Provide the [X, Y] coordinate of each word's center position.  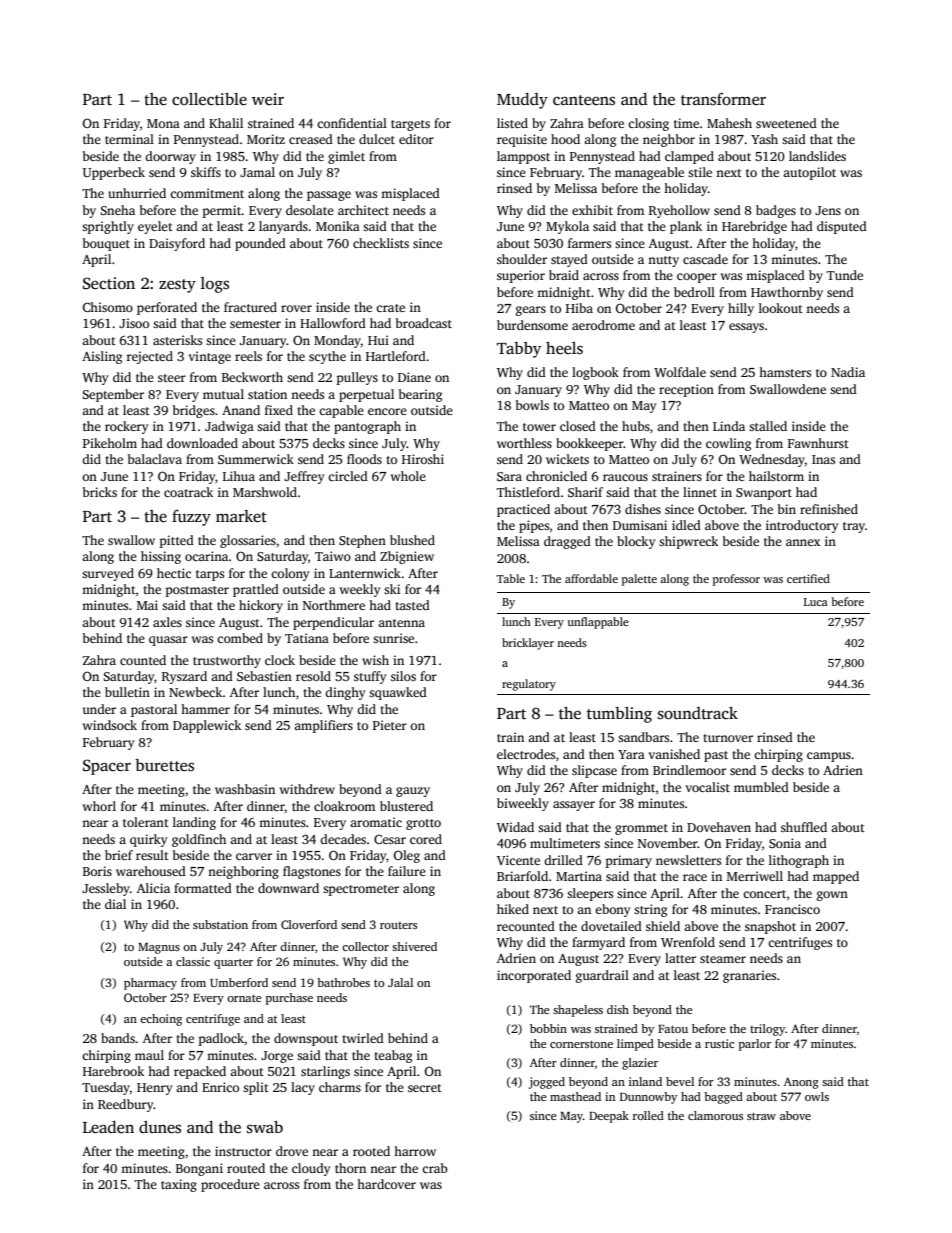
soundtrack [698, 713]
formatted [203, 888]
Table [511, 578]
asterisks [177, 340]
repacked [200, 1072]
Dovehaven [719, 827]
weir [268, 99]
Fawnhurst [818, 443]
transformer [723, 99]
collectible [209, 99]
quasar [168, 641]
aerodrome [603, 325]
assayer [574, 806]
